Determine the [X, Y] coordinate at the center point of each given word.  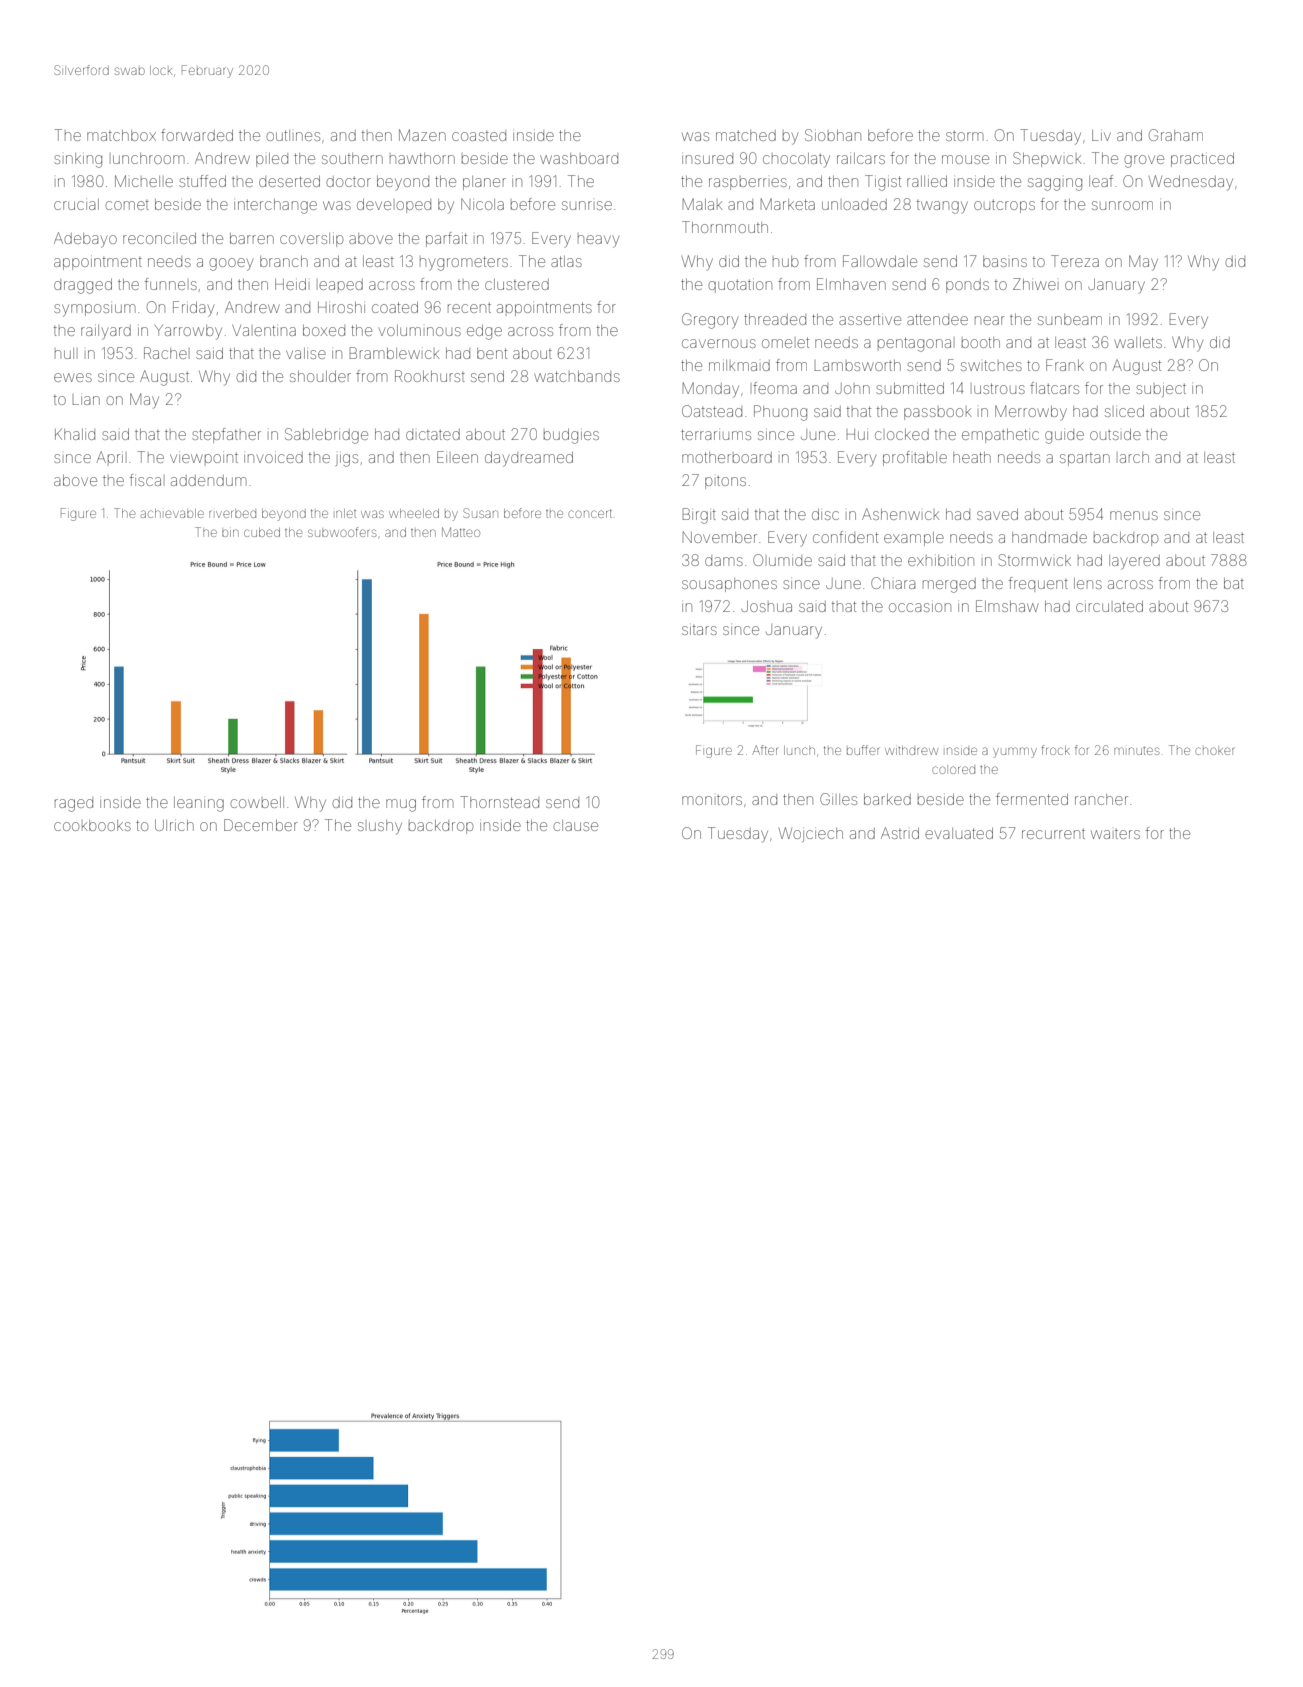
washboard [579, 158]
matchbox [121, 135]
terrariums [716, 434]
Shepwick [1047, 159]
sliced [1124, 411]
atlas [566, 261]
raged [74, 805]
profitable [915, 458]
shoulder [320, 376]
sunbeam [1070, 319]
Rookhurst [430, 376]
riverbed [232, 514]
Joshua [766, 606]
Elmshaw [1007, 606]
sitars [699, 630]
